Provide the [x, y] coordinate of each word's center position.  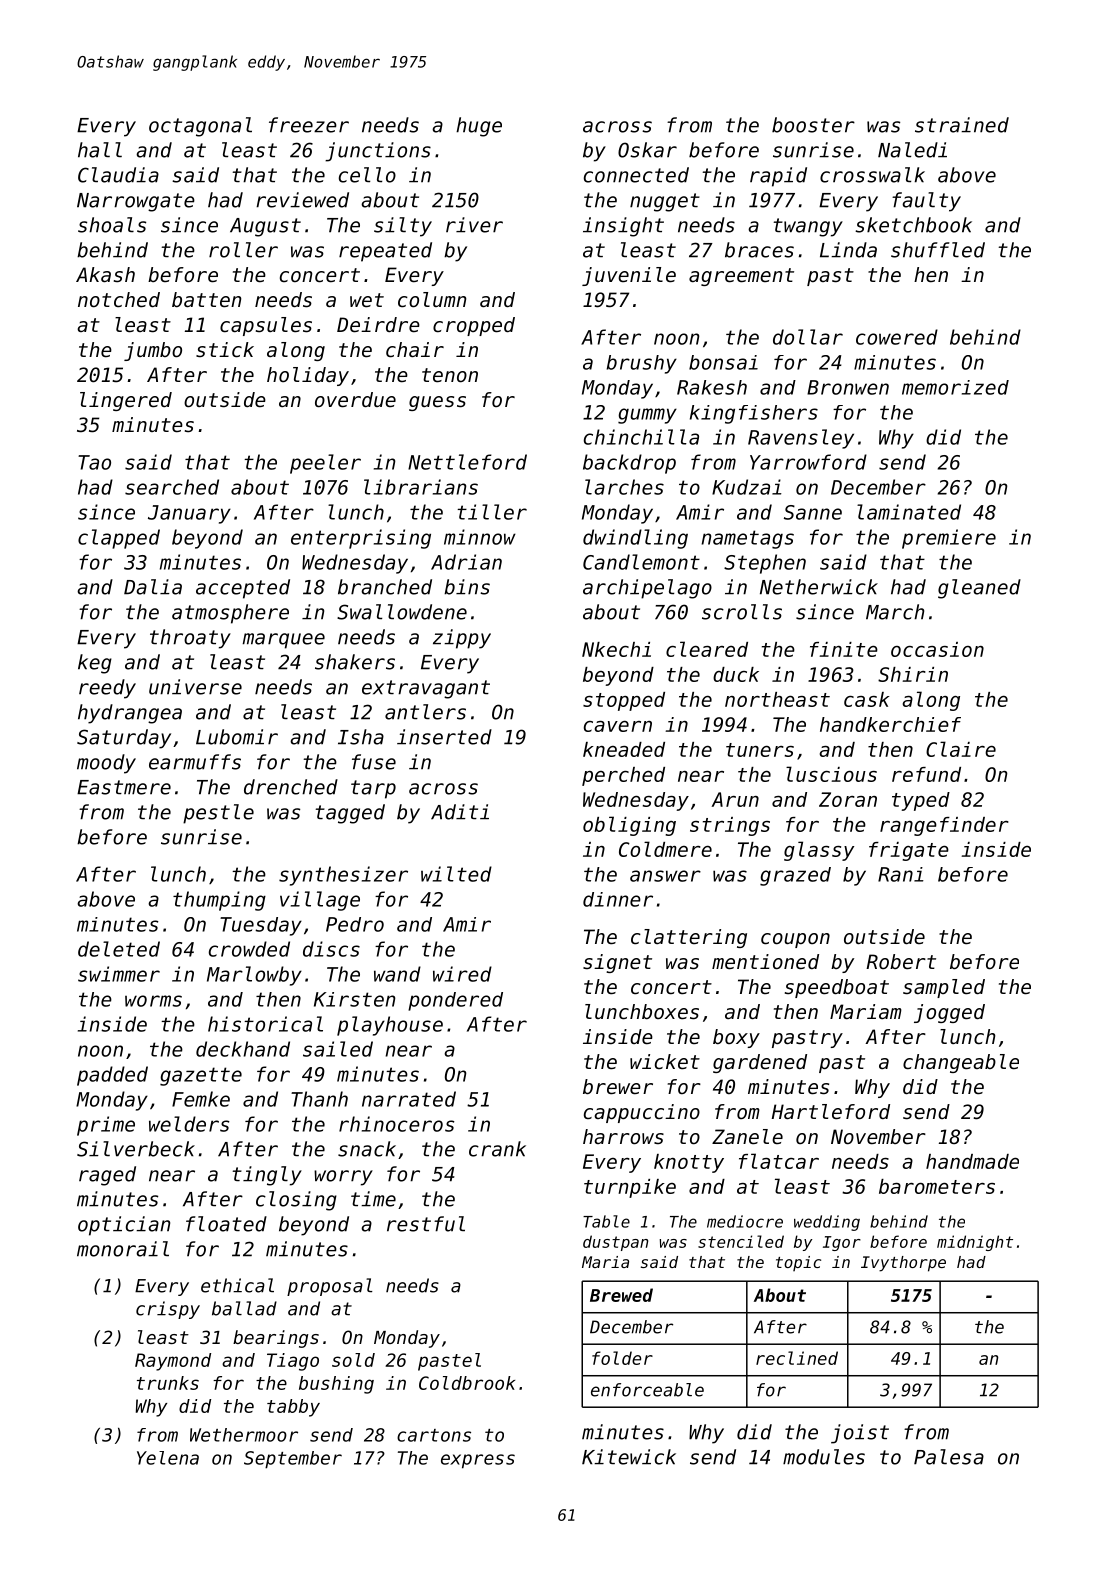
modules [824, 1457]
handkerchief [890, 724]
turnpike [630, 1188]
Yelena [168, 1458]
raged [107, 1176]
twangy [808, 227]
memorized [955, 387]
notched [119, 300]
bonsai [723, 362]
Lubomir [237, 737]
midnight [975, 1243]
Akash [105, 275]
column [432, 300]
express [478, 1461]
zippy [462, 639]
